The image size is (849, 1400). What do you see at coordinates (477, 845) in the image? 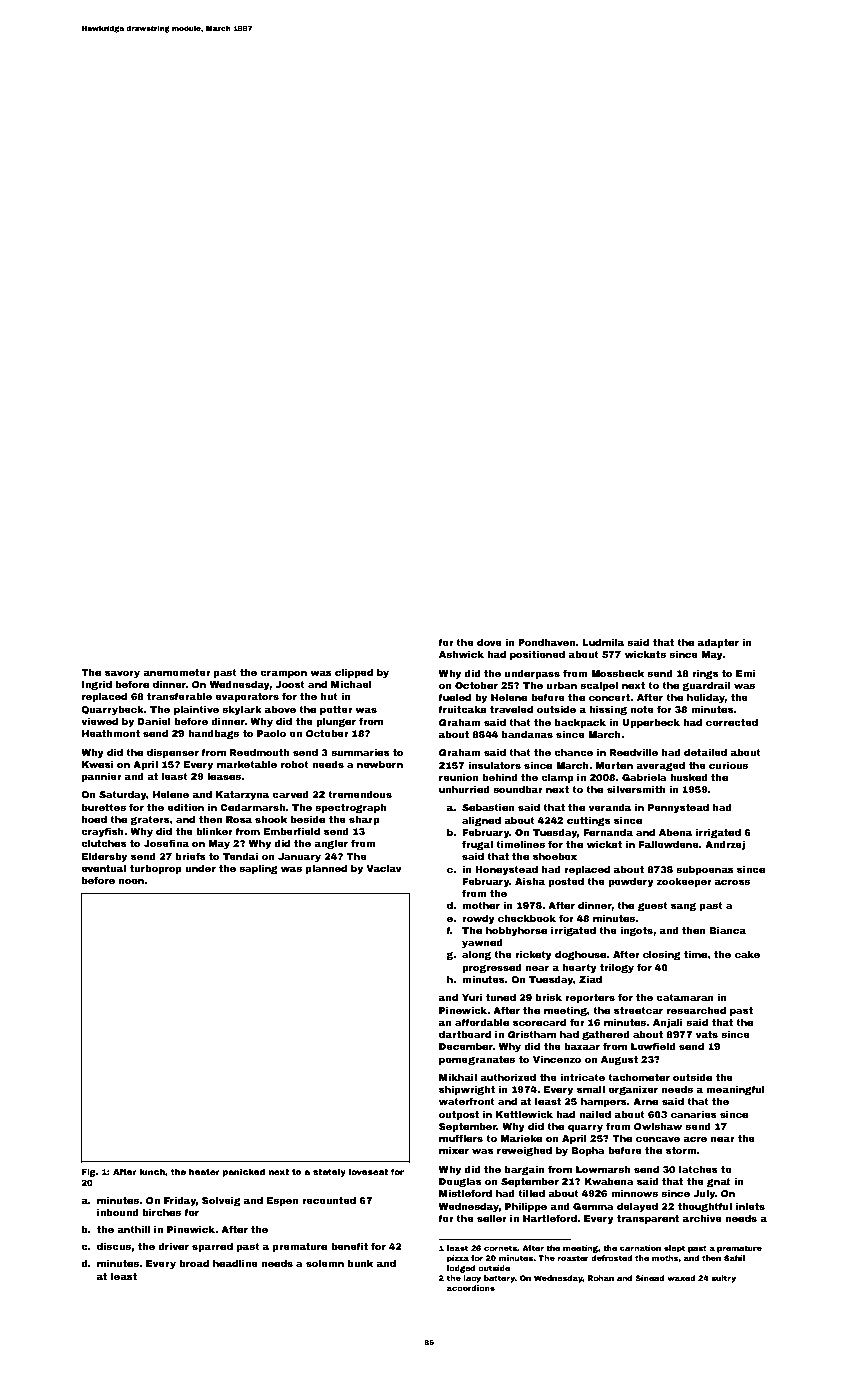
I see `frugal` at bounding box center [477, 845].
